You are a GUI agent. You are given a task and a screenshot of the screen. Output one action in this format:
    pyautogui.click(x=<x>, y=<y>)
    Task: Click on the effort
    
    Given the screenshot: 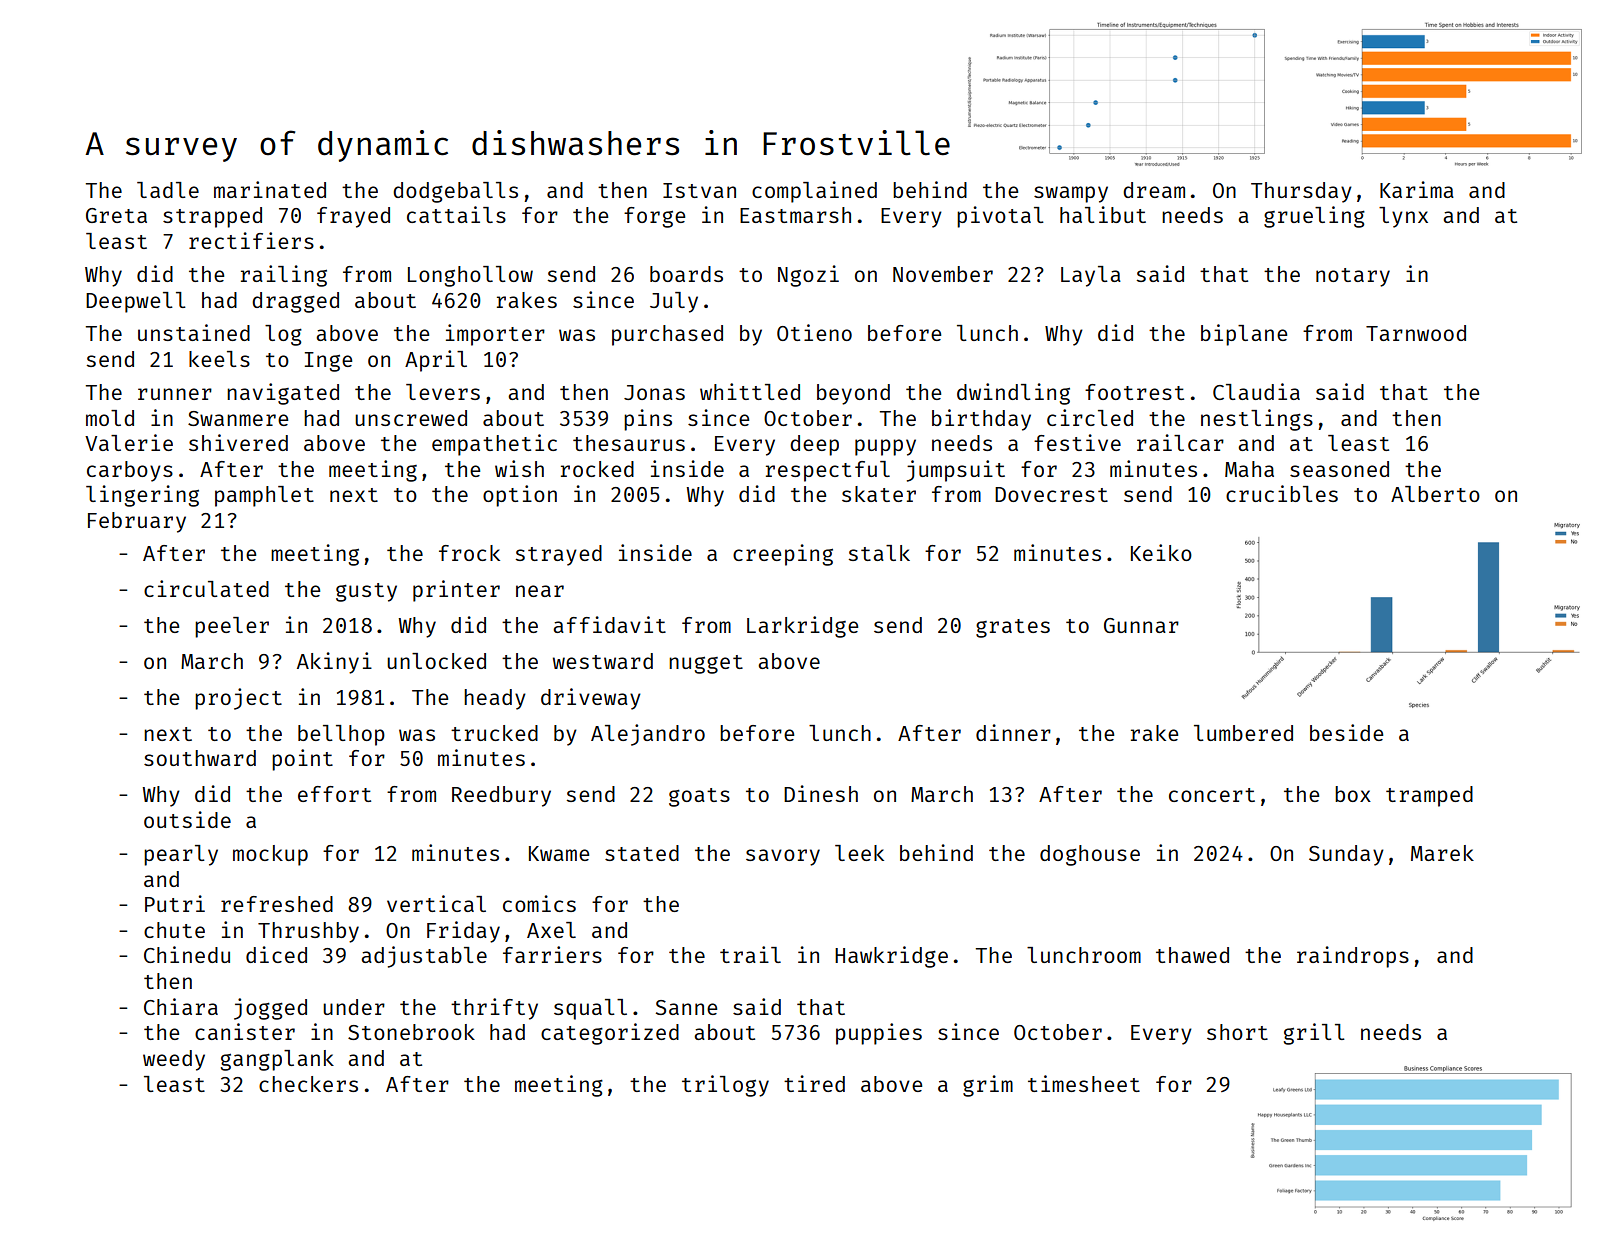 What is the action you would take?
    pyautogui.click(x=334, y=794)
